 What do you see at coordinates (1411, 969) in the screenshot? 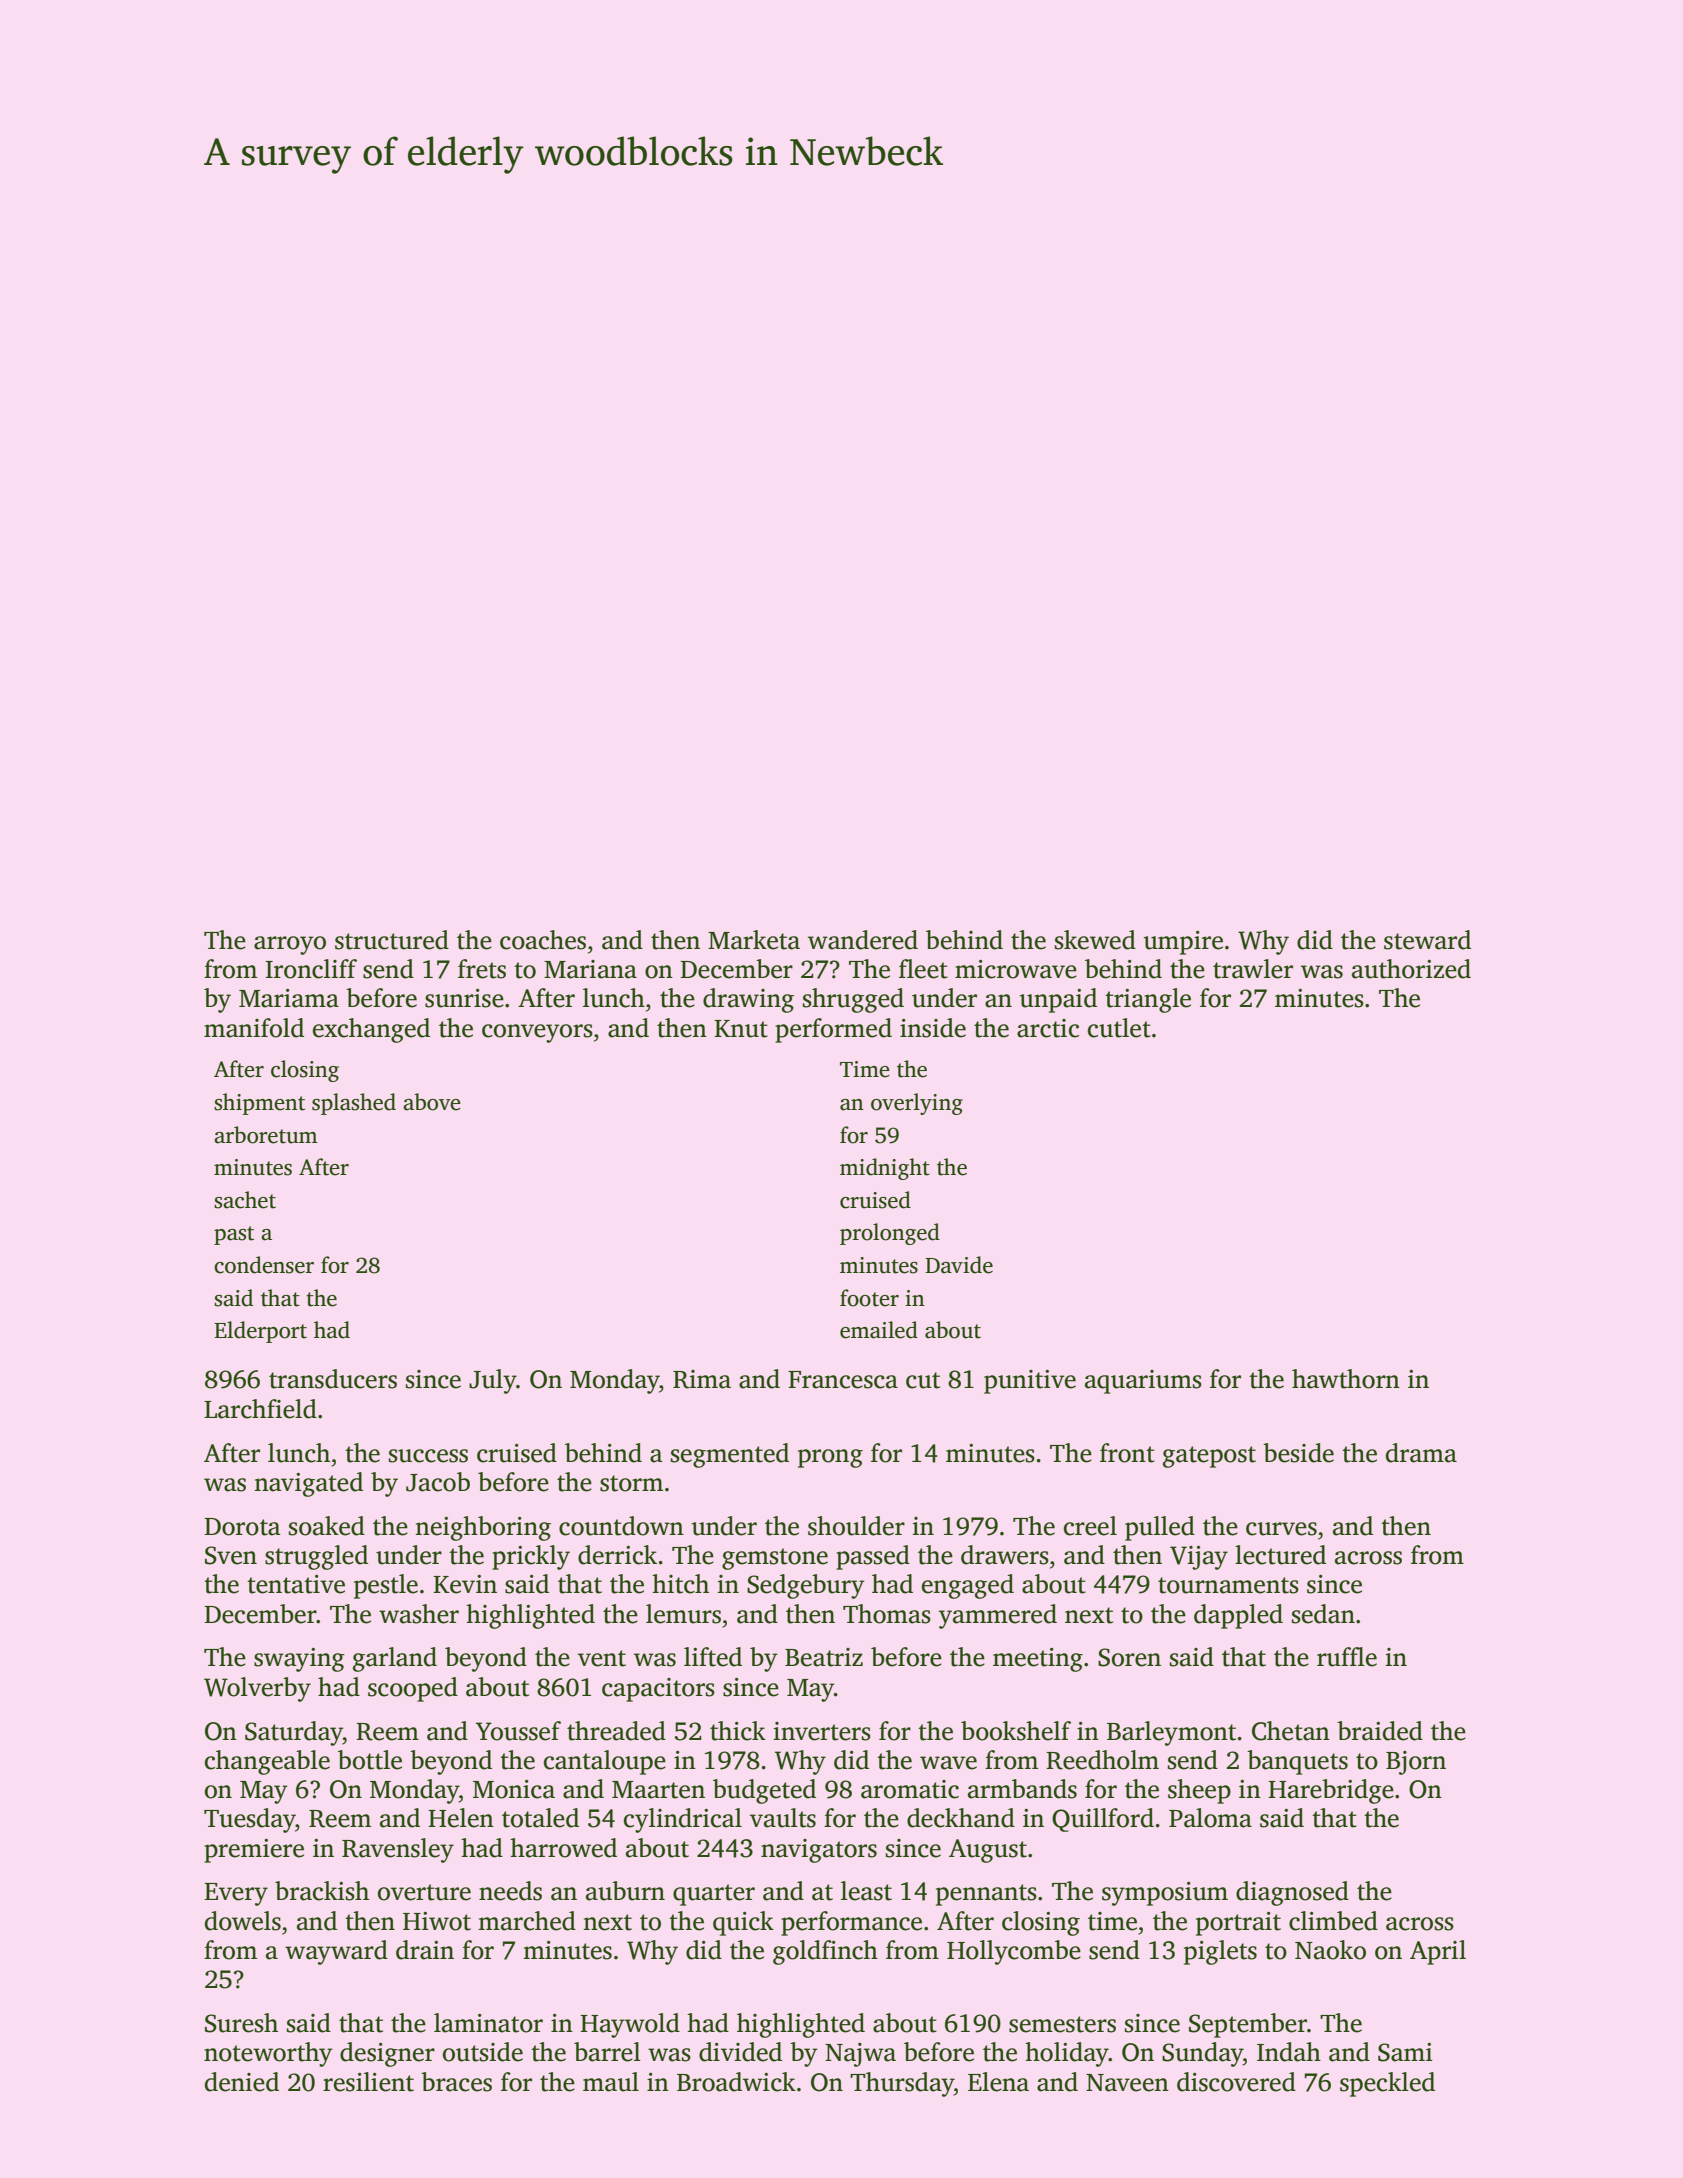
I see `authorized` at bounding box center [1411, 969].
